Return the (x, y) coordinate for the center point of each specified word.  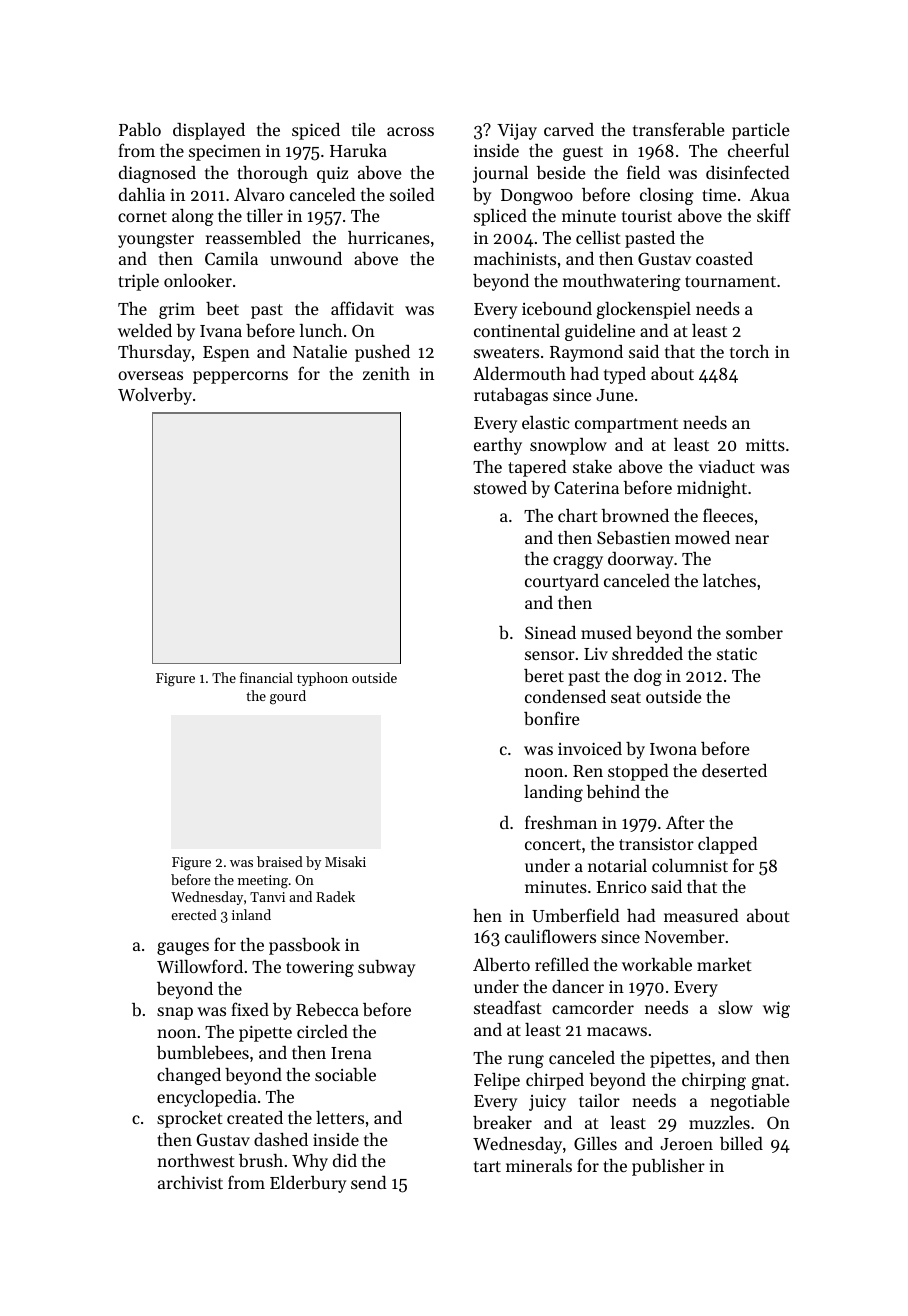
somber (754, 632)
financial (266, 677)
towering (320, 969)
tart (487, 1166)
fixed (250, 1009)
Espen (226, 354)
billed (741, 1143)
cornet (142, 216)
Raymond (586, 353)
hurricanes (389, 237)
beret (544, 675)
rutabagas (511, 396)
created (255, 1117)
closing (667, 196)
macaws (617, 1031)
